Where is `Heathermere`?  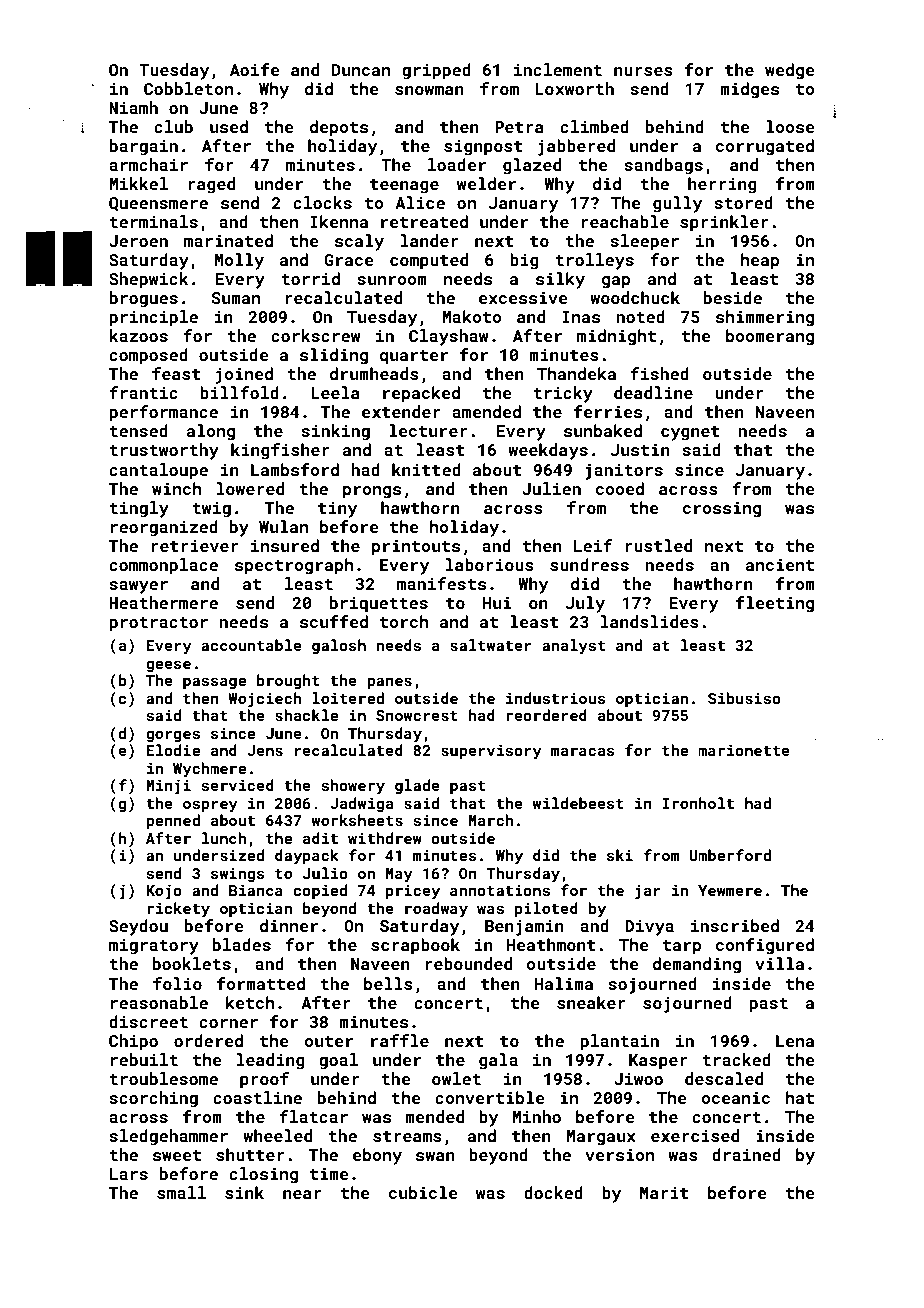 Heathermere is located at coordinates (163, 602).
